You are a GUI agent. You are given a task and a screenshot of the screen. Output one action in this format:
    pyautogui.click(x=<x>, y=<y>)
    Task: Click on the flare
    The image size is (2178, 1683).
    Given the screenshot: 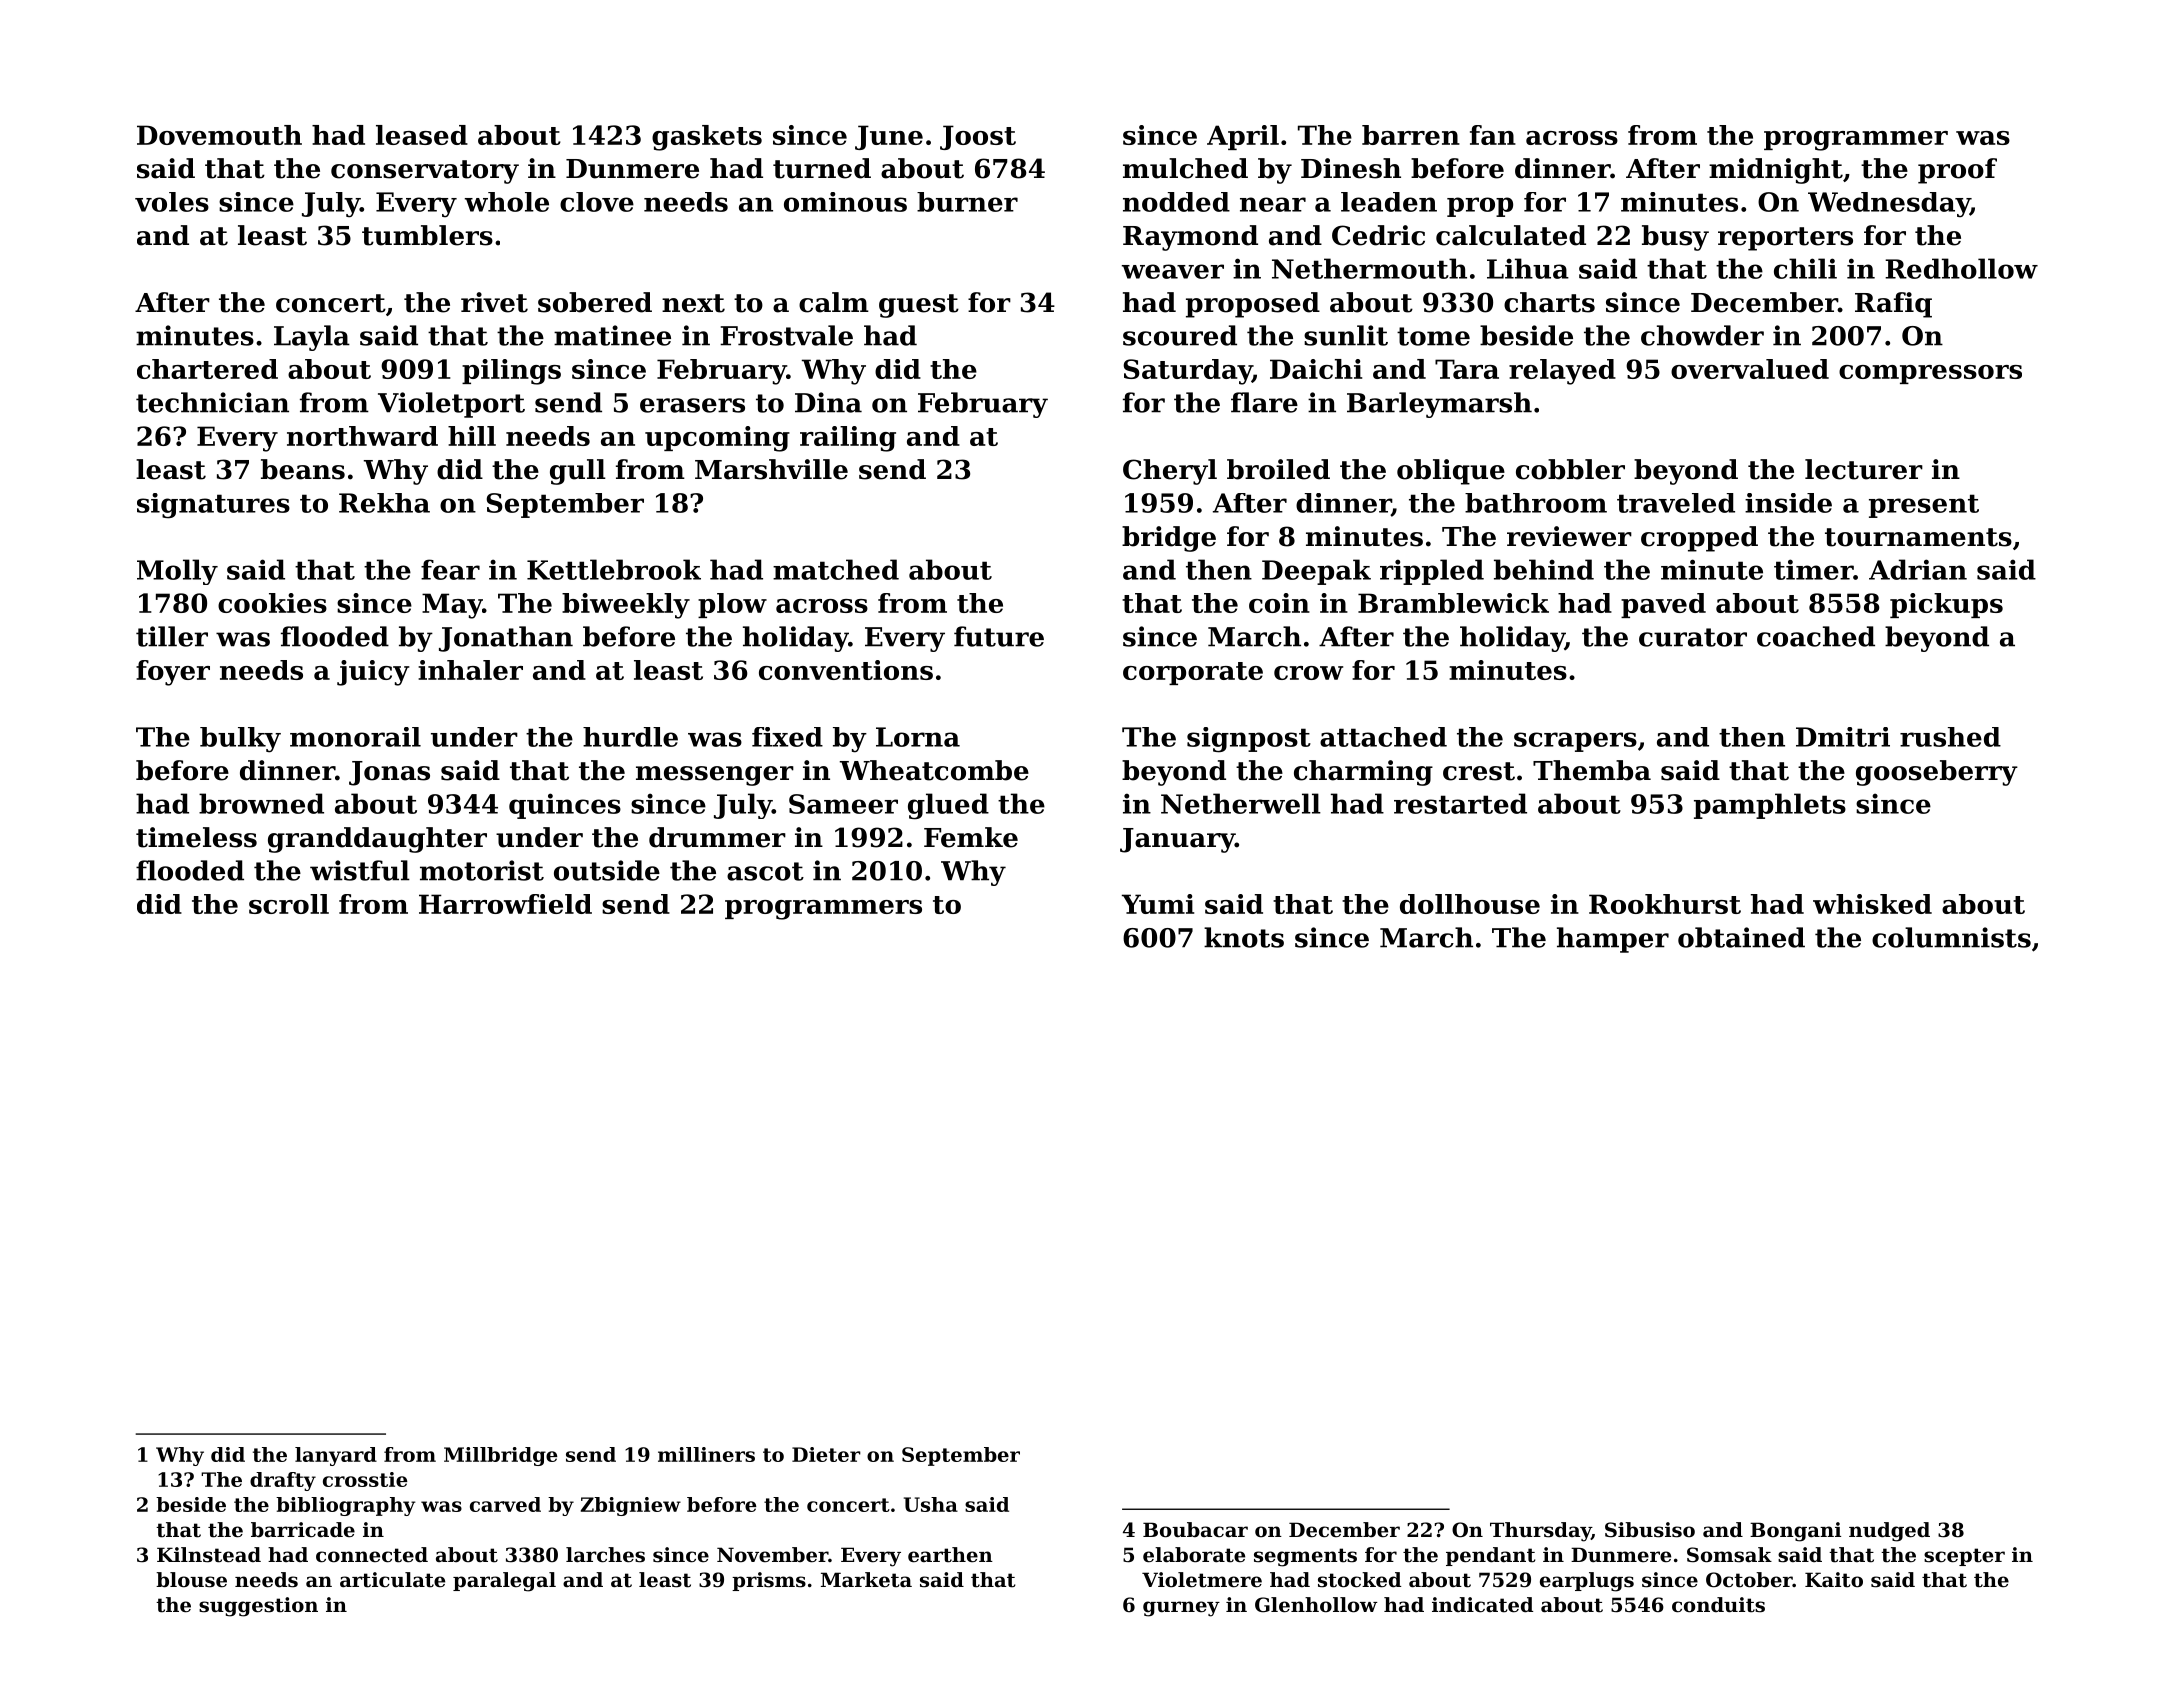 What is the action you would take?
    pyautogui.click(x=1264, y=402)
